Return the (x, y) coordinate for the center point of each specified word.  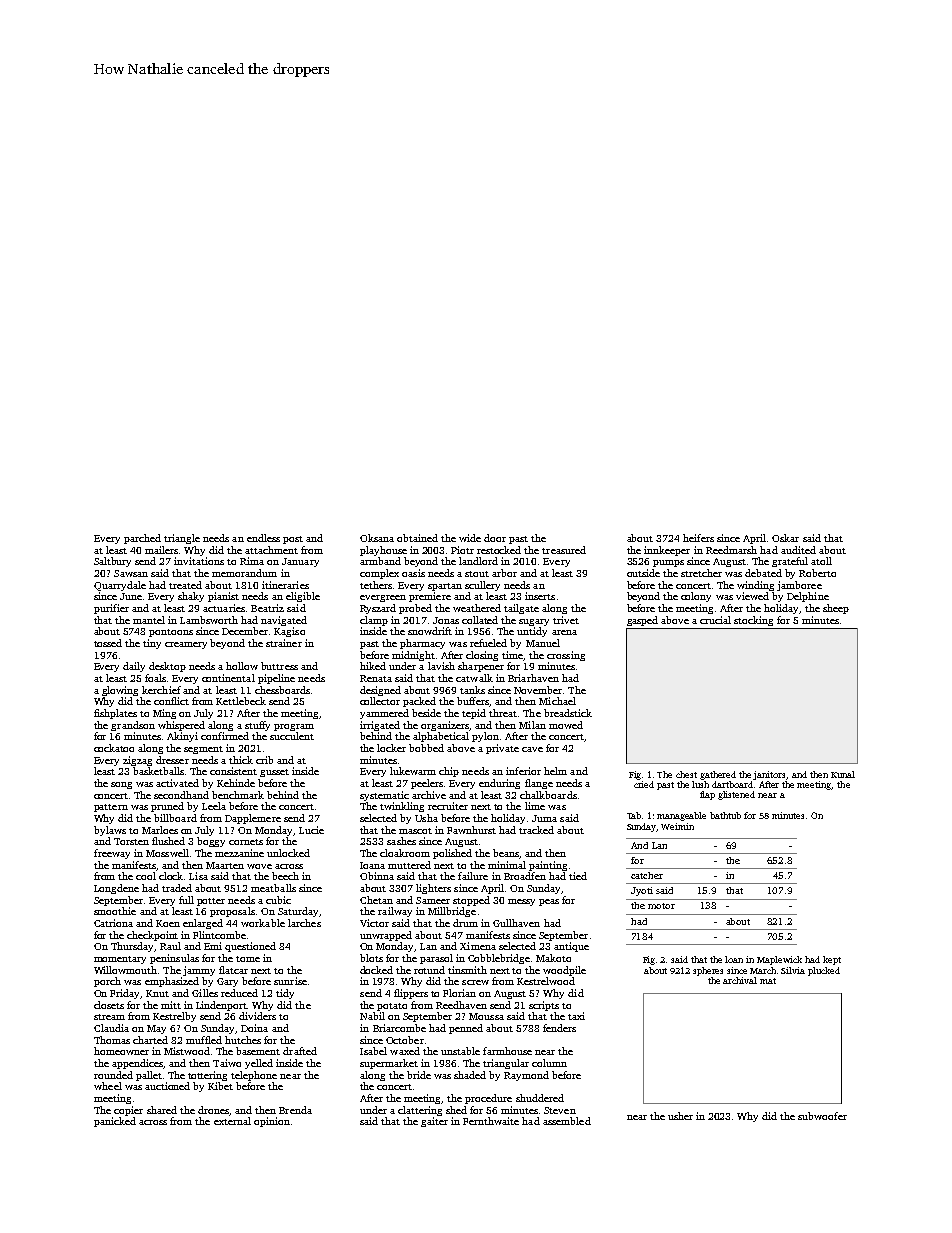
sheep (836, 609)
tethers (376, 585)
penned (466, 1029)
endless (263, 538)
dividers (257, 1016)
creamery (186, 645)
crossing (566, 656)
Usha (426, 818)
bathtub (725, 815)
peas (549, 902)
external (232, 1121)
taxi (576, 1016)
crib (264, 760)
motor (661, 906)
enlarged (203, 924)
